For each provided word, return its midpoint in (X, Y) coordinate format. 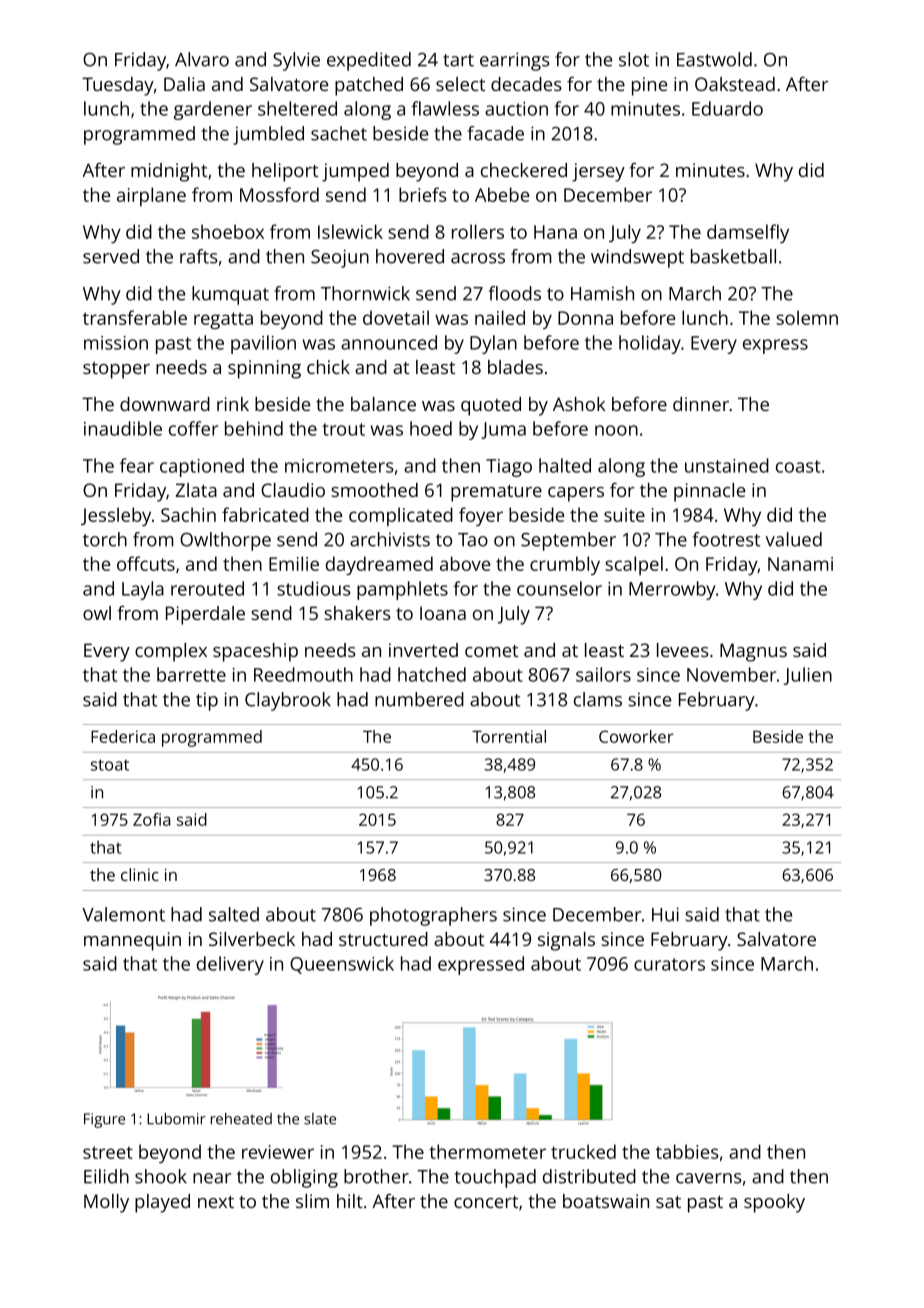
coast (798, 466)
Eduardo (727, 108)
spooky (774, 1203)
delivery (230, 965)
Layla (143, 590)
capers (576, 494)
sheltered (297, 108)
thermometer (487, 1151)
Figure (104, 1120)
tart (458, 60)
